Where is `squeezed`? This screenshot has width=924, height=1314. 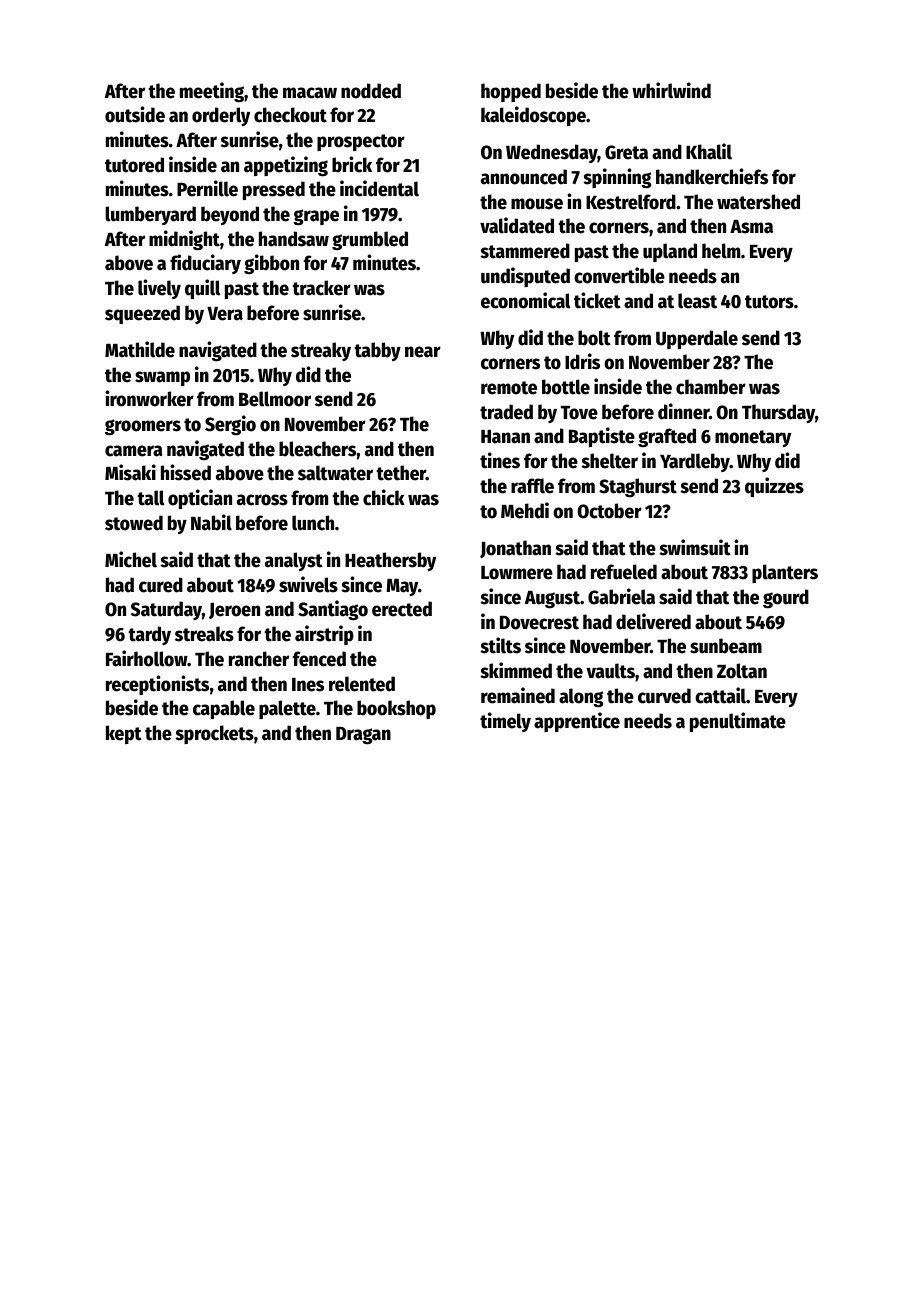 squeezed is located at coordinates (142, 314).
